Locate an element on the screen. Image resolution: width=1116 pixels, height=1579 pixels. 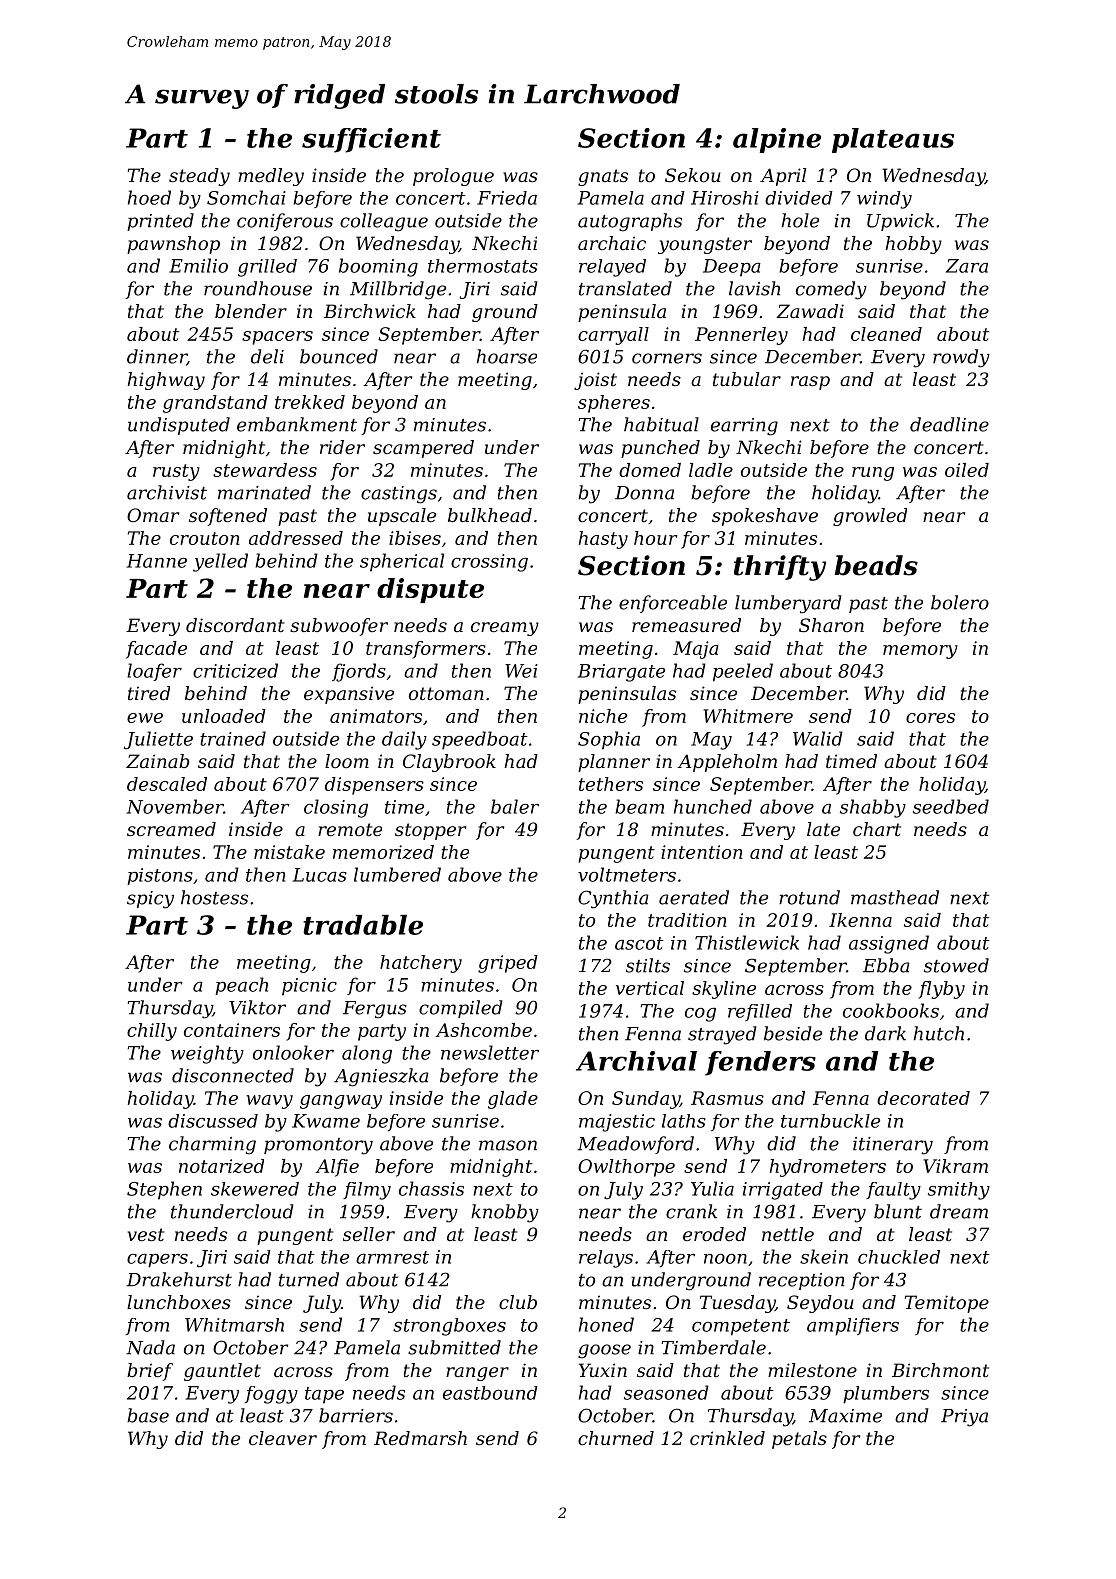
club is located at coordinates (518, 1302).
